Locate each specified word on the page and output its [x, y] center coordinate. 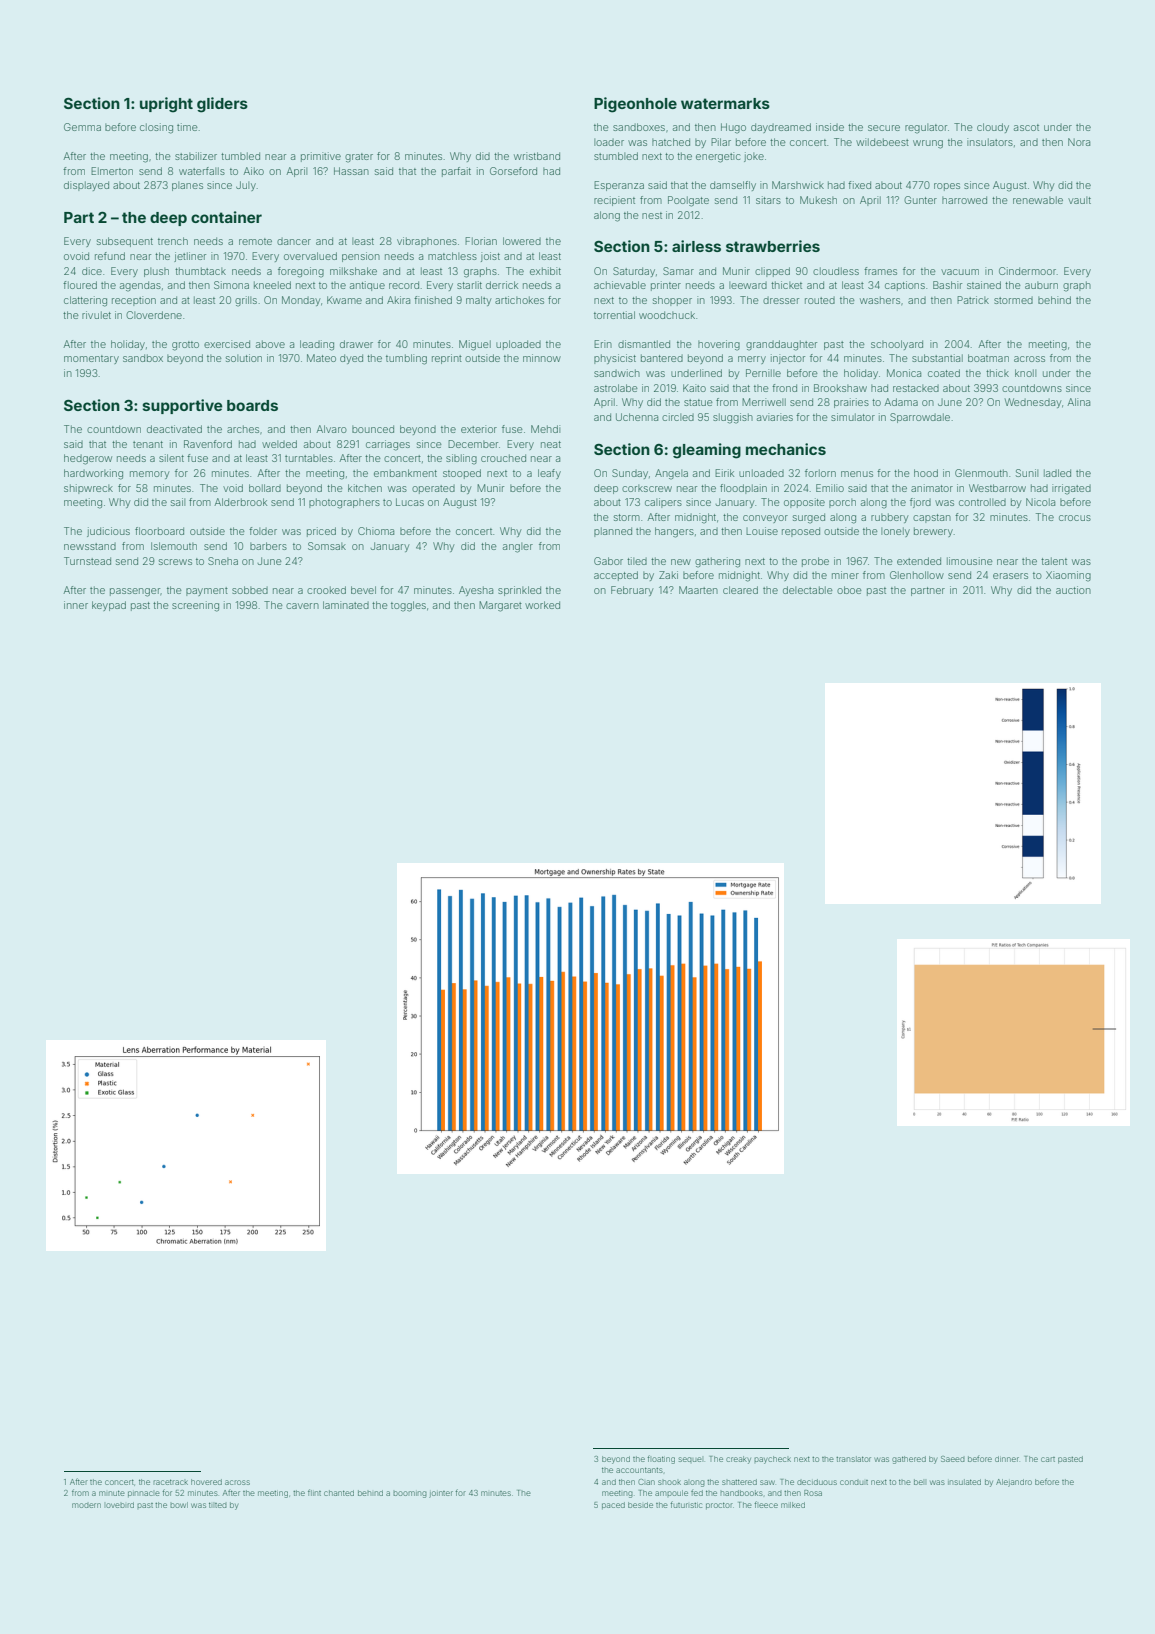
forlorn [820, 473]
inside [830, 127]
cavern [302, 606]
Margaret [500, 606]
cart [1048, 1459]
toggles [408, 606]
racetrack [170, 1482]
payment [207, 591]
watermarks [725, 103]
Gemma [82, 127]
